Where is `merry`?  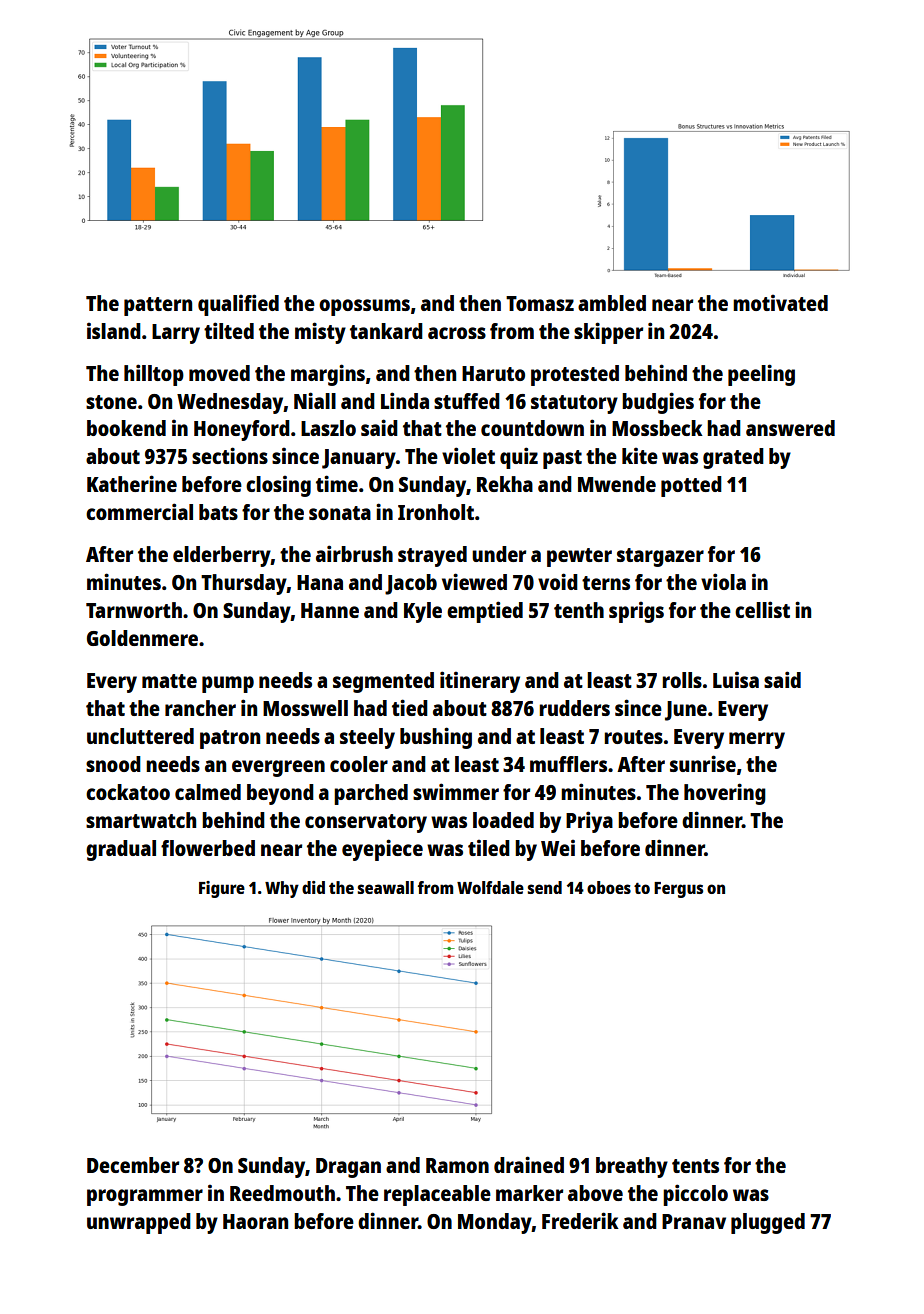
merry is located at coordinates (757, 740).
